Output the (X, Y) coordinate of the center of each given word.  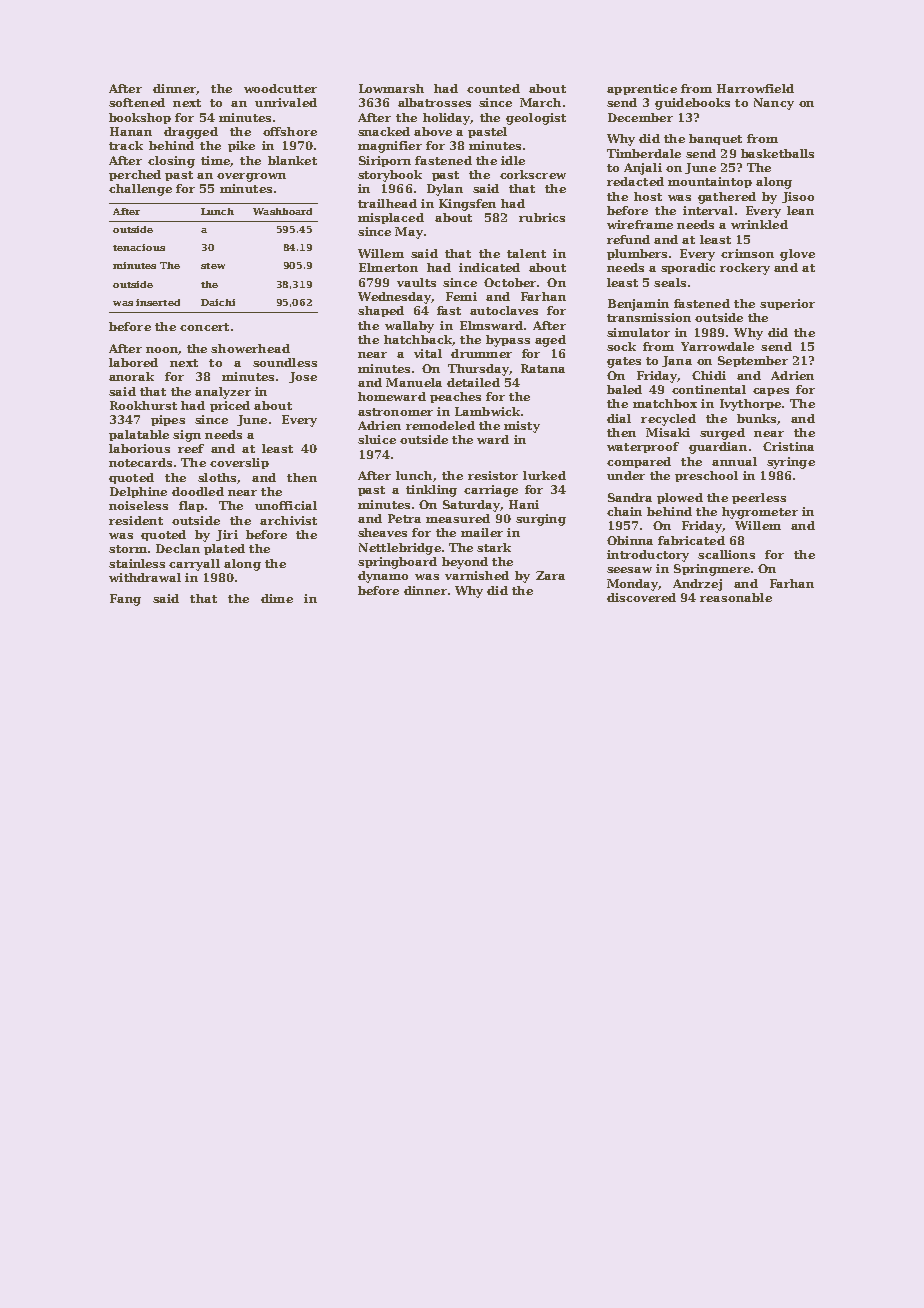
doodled (198, 491)
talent (526, 253)
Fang (125, 600)
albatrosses (434, 102)
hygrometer (760, 513)
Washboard (282, 211)
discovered (641, 597)
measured (458, 518)
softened (137, 102)
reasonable (736, 597)
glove (797, 255)
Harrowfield (755, 88)
